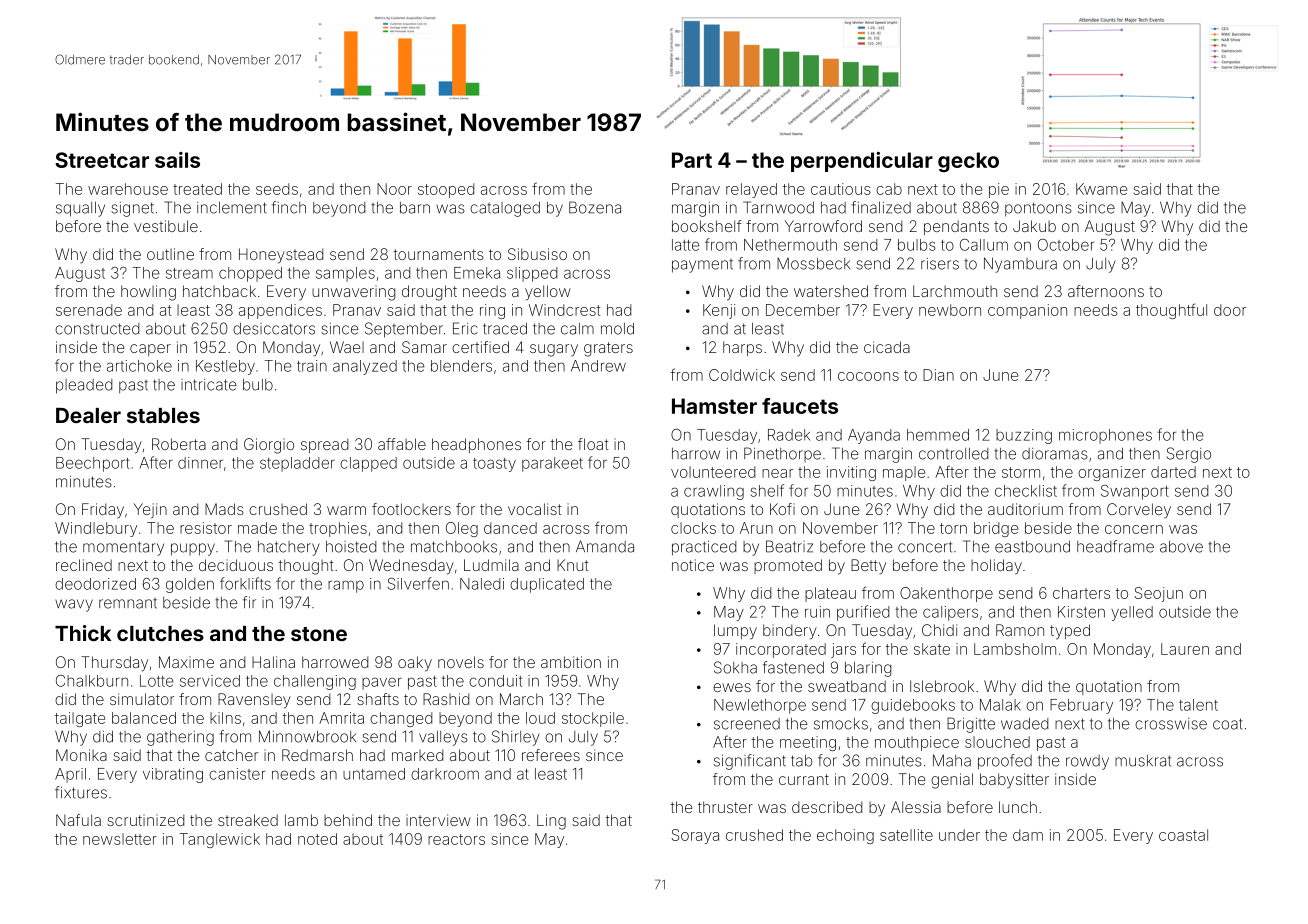 The image size is (1308, 924). What do you see at coordinates (968, 162) in the screenshot?
I see `gecko` at bounding box center [968, 162].
